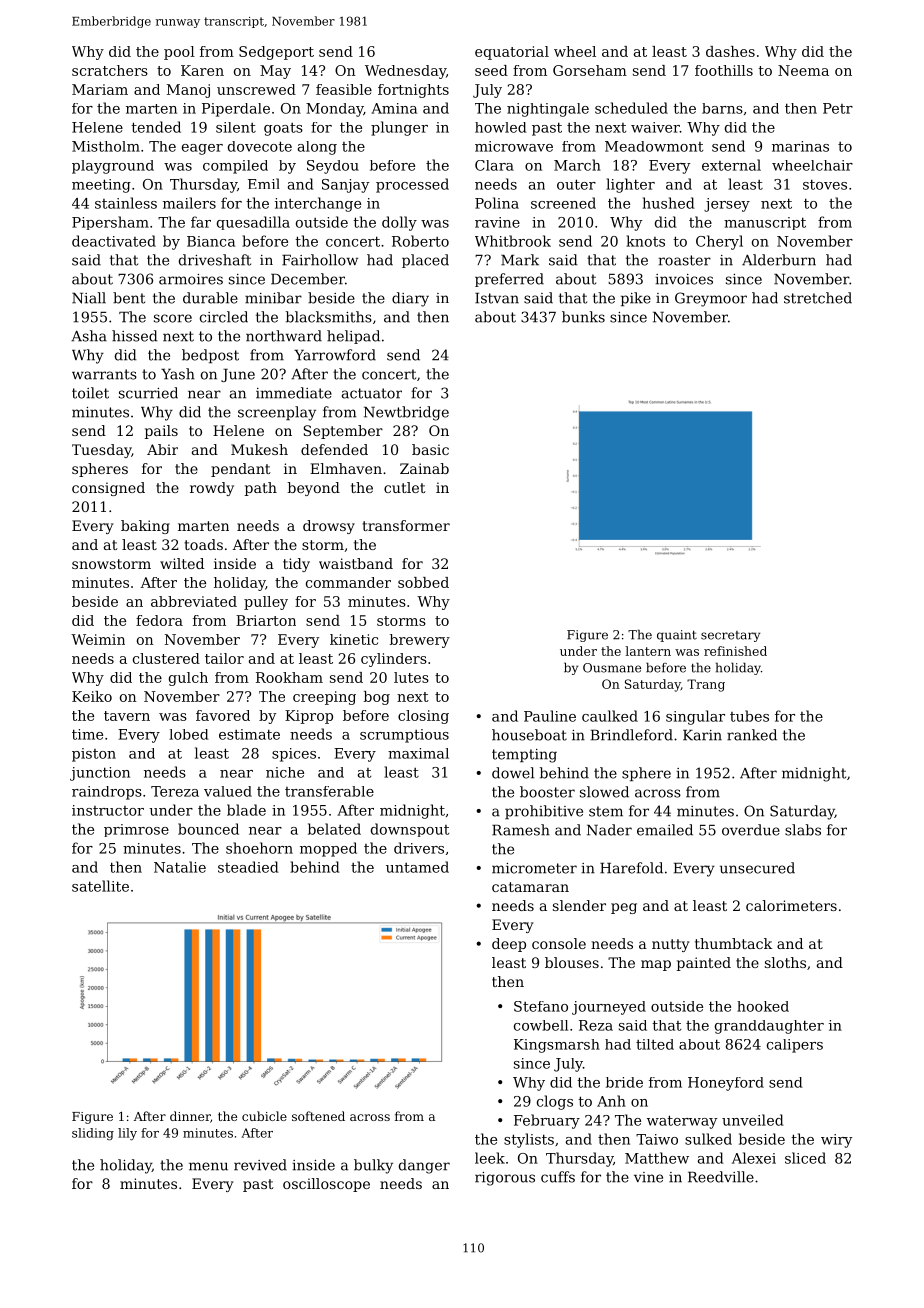 The image size is (924, 1308). What do you see at coordinates (534, 868) in the page?
I see `micrometer` at bounding box center [534, 868].
